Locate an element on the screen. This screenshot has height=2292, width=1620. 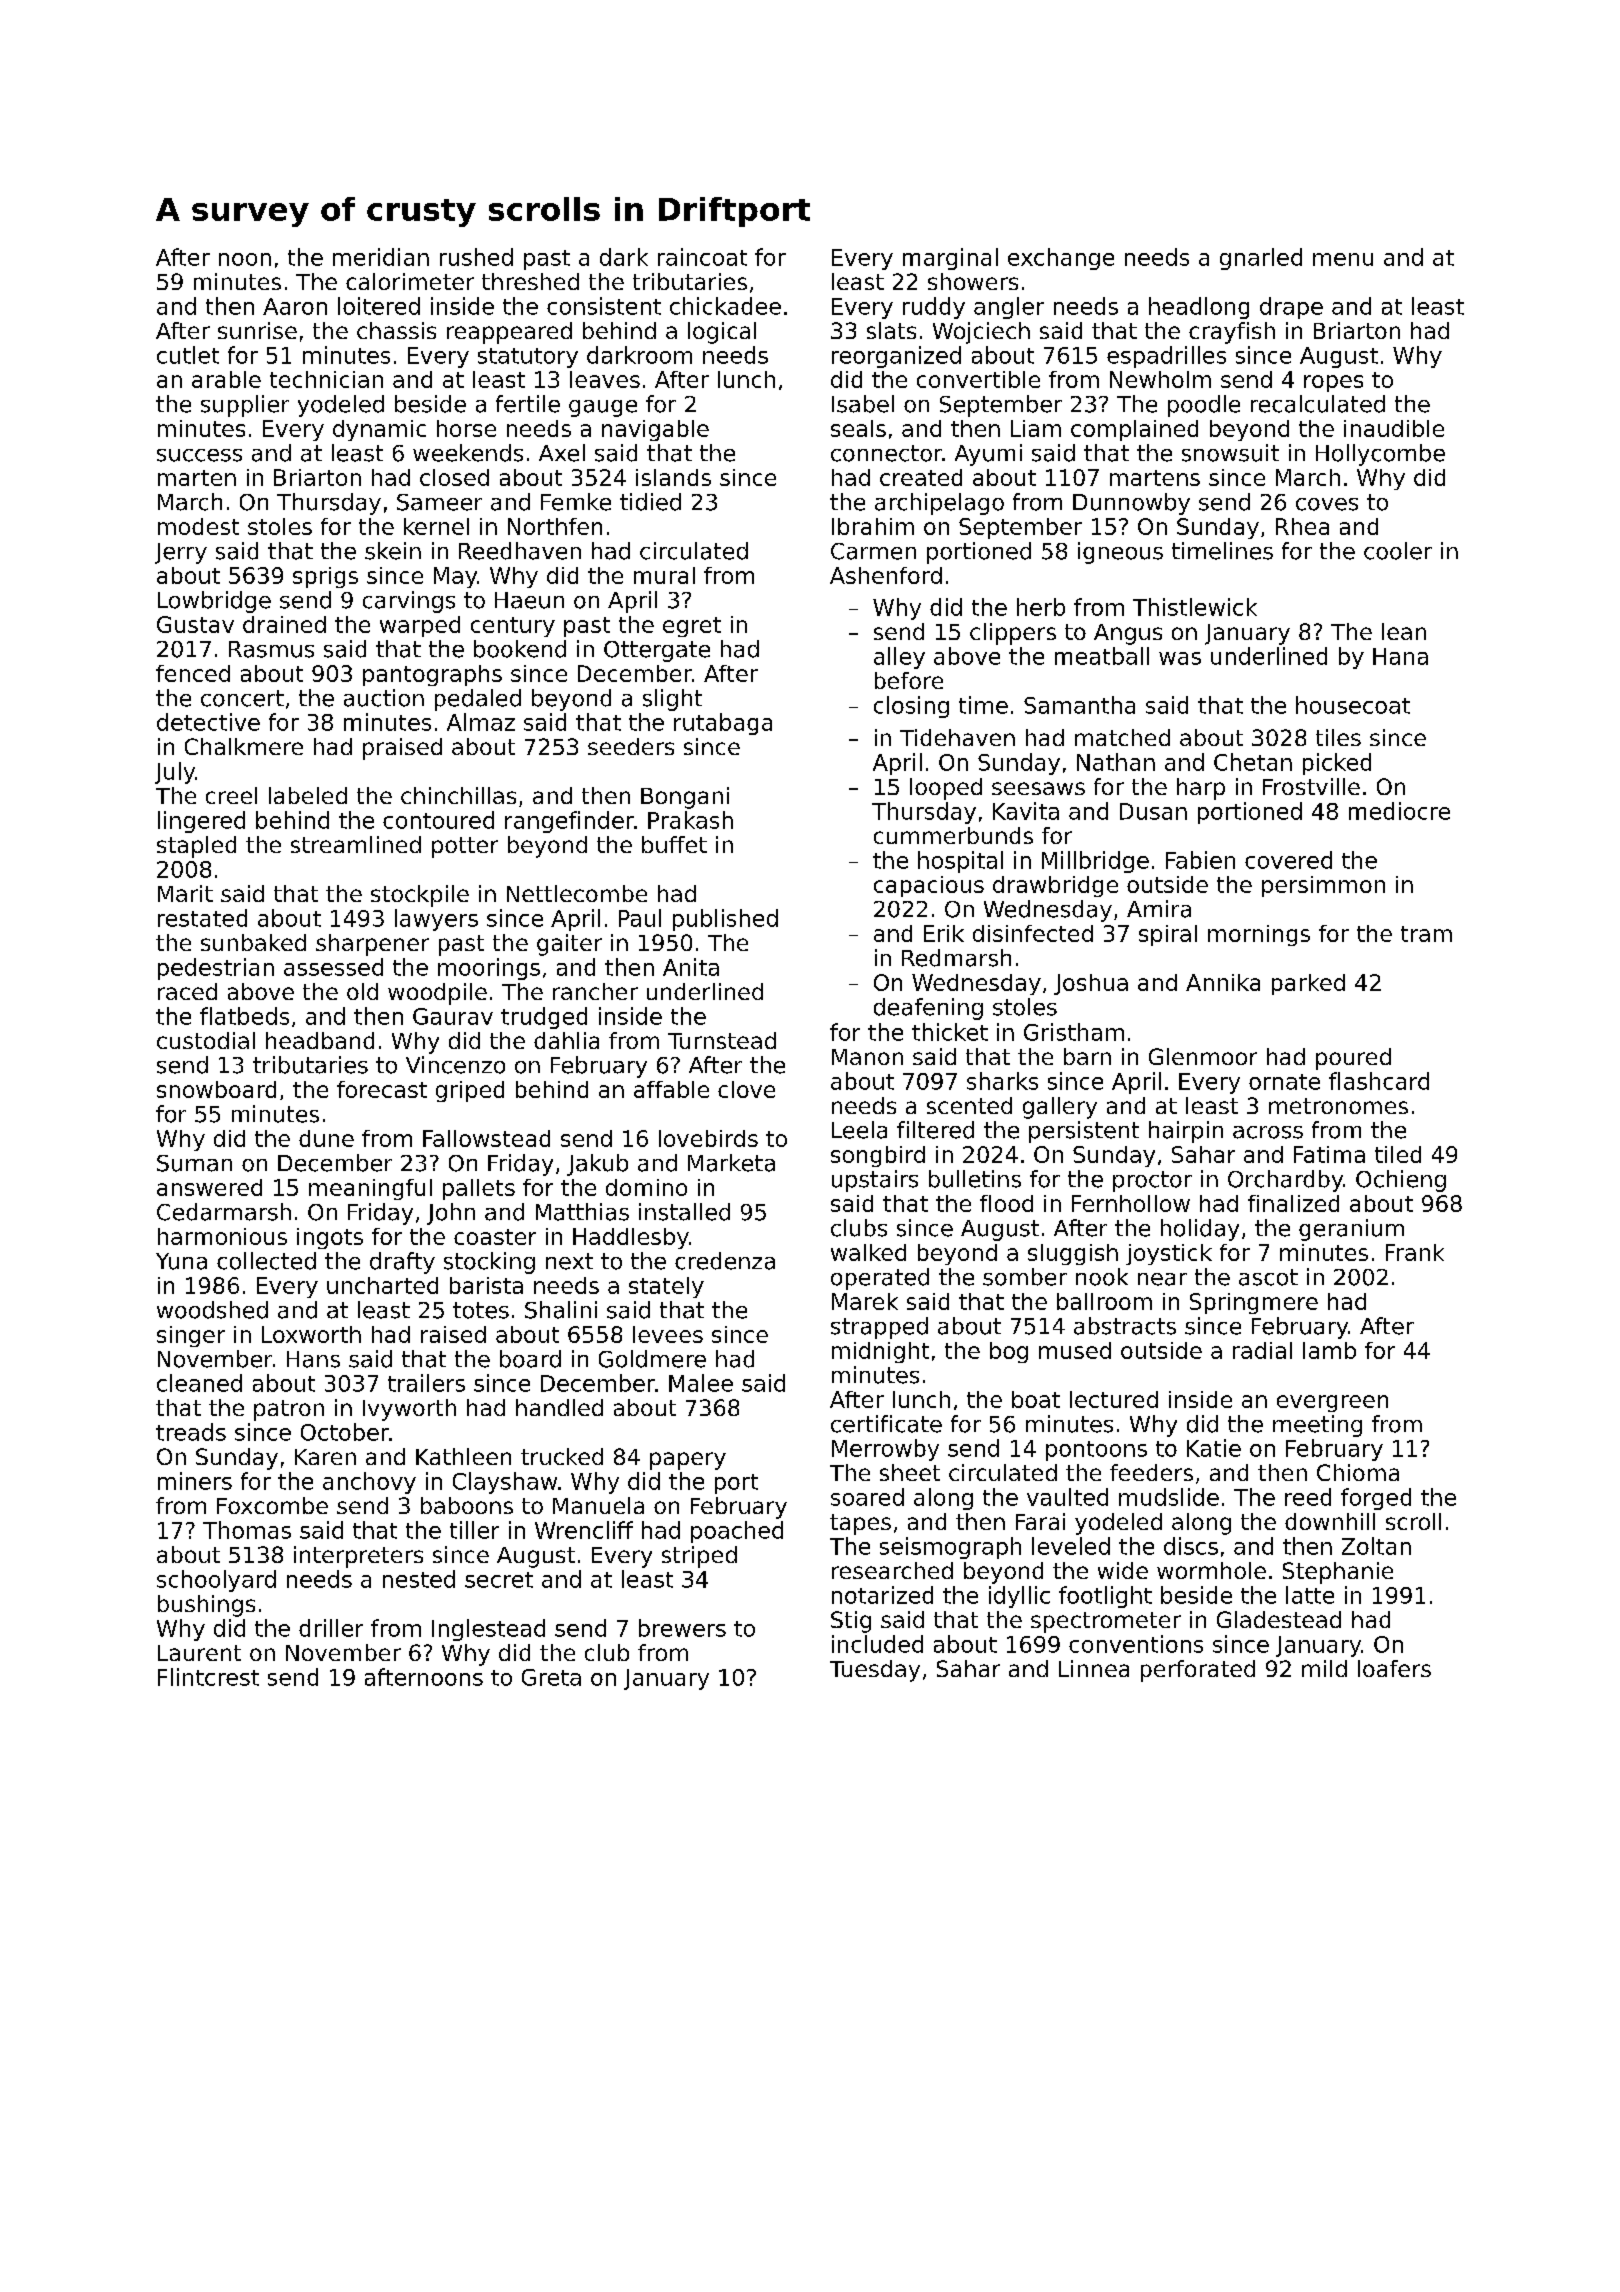
flatbeds is located at coordinates (244, 1016).
